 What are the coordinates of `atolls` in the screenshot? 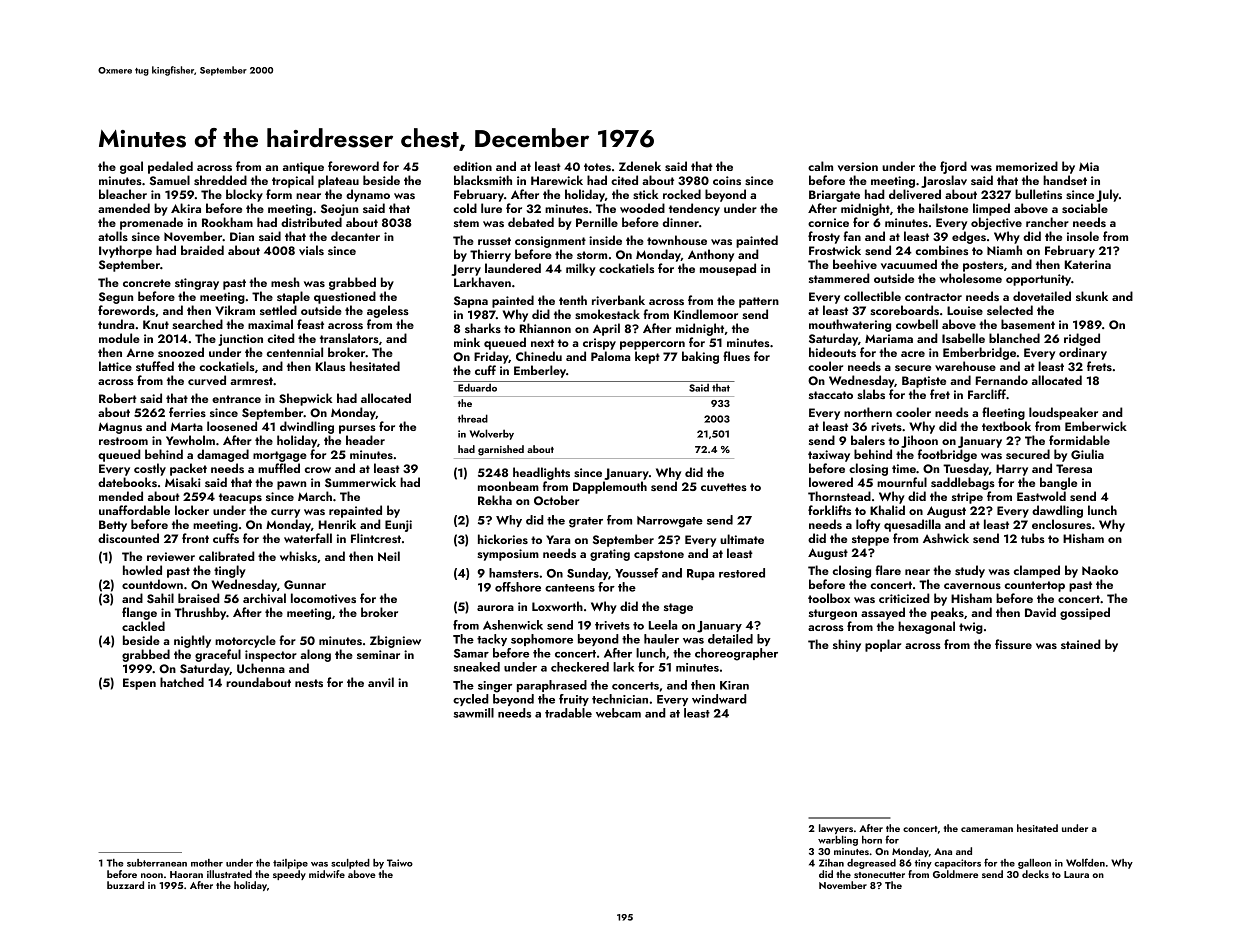 It's located at (113, 236).
